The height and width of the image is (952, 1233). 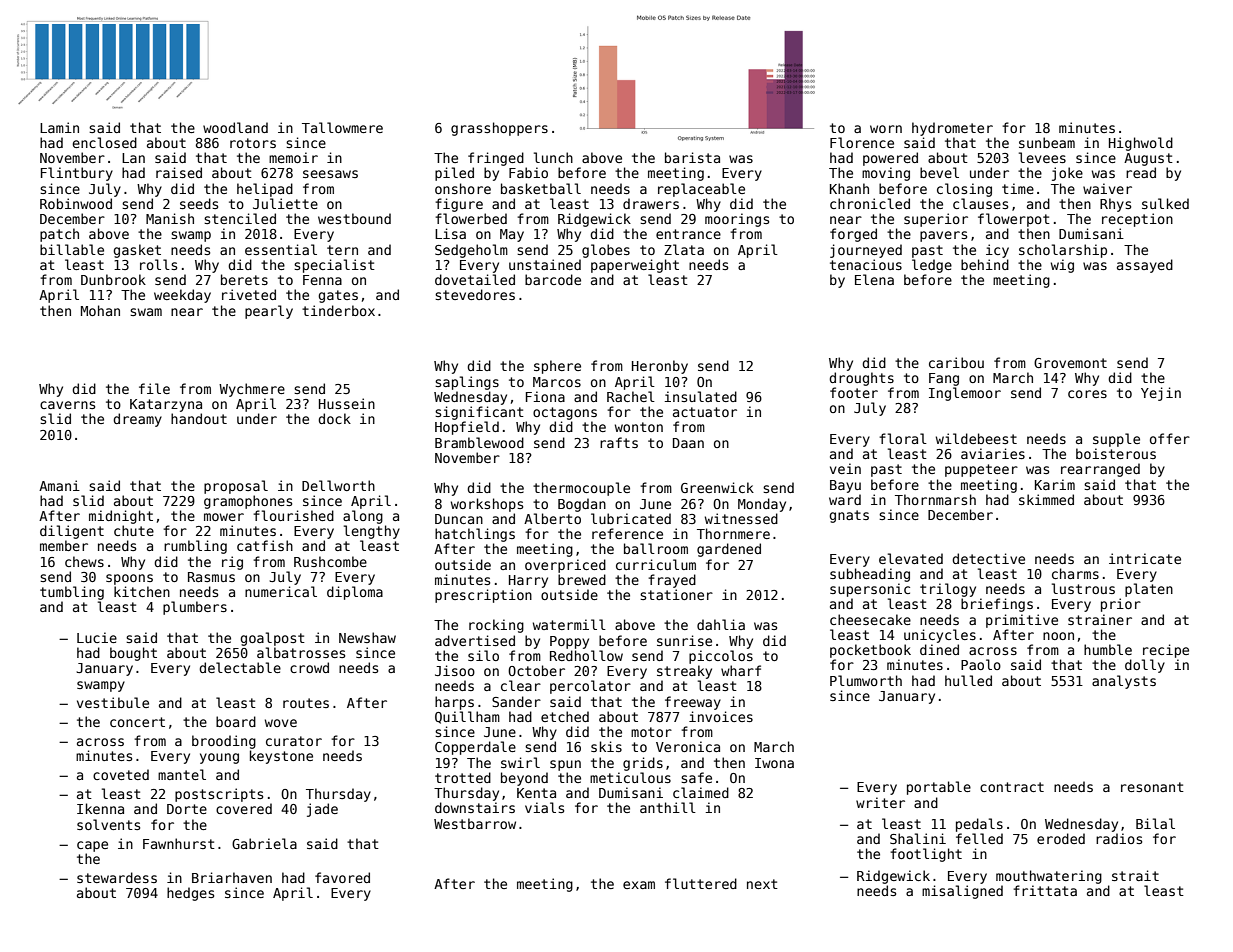 What do you see at coordinates (471, 218) in the image?
I see `flowerbed` at bounding box center [471, 218].
